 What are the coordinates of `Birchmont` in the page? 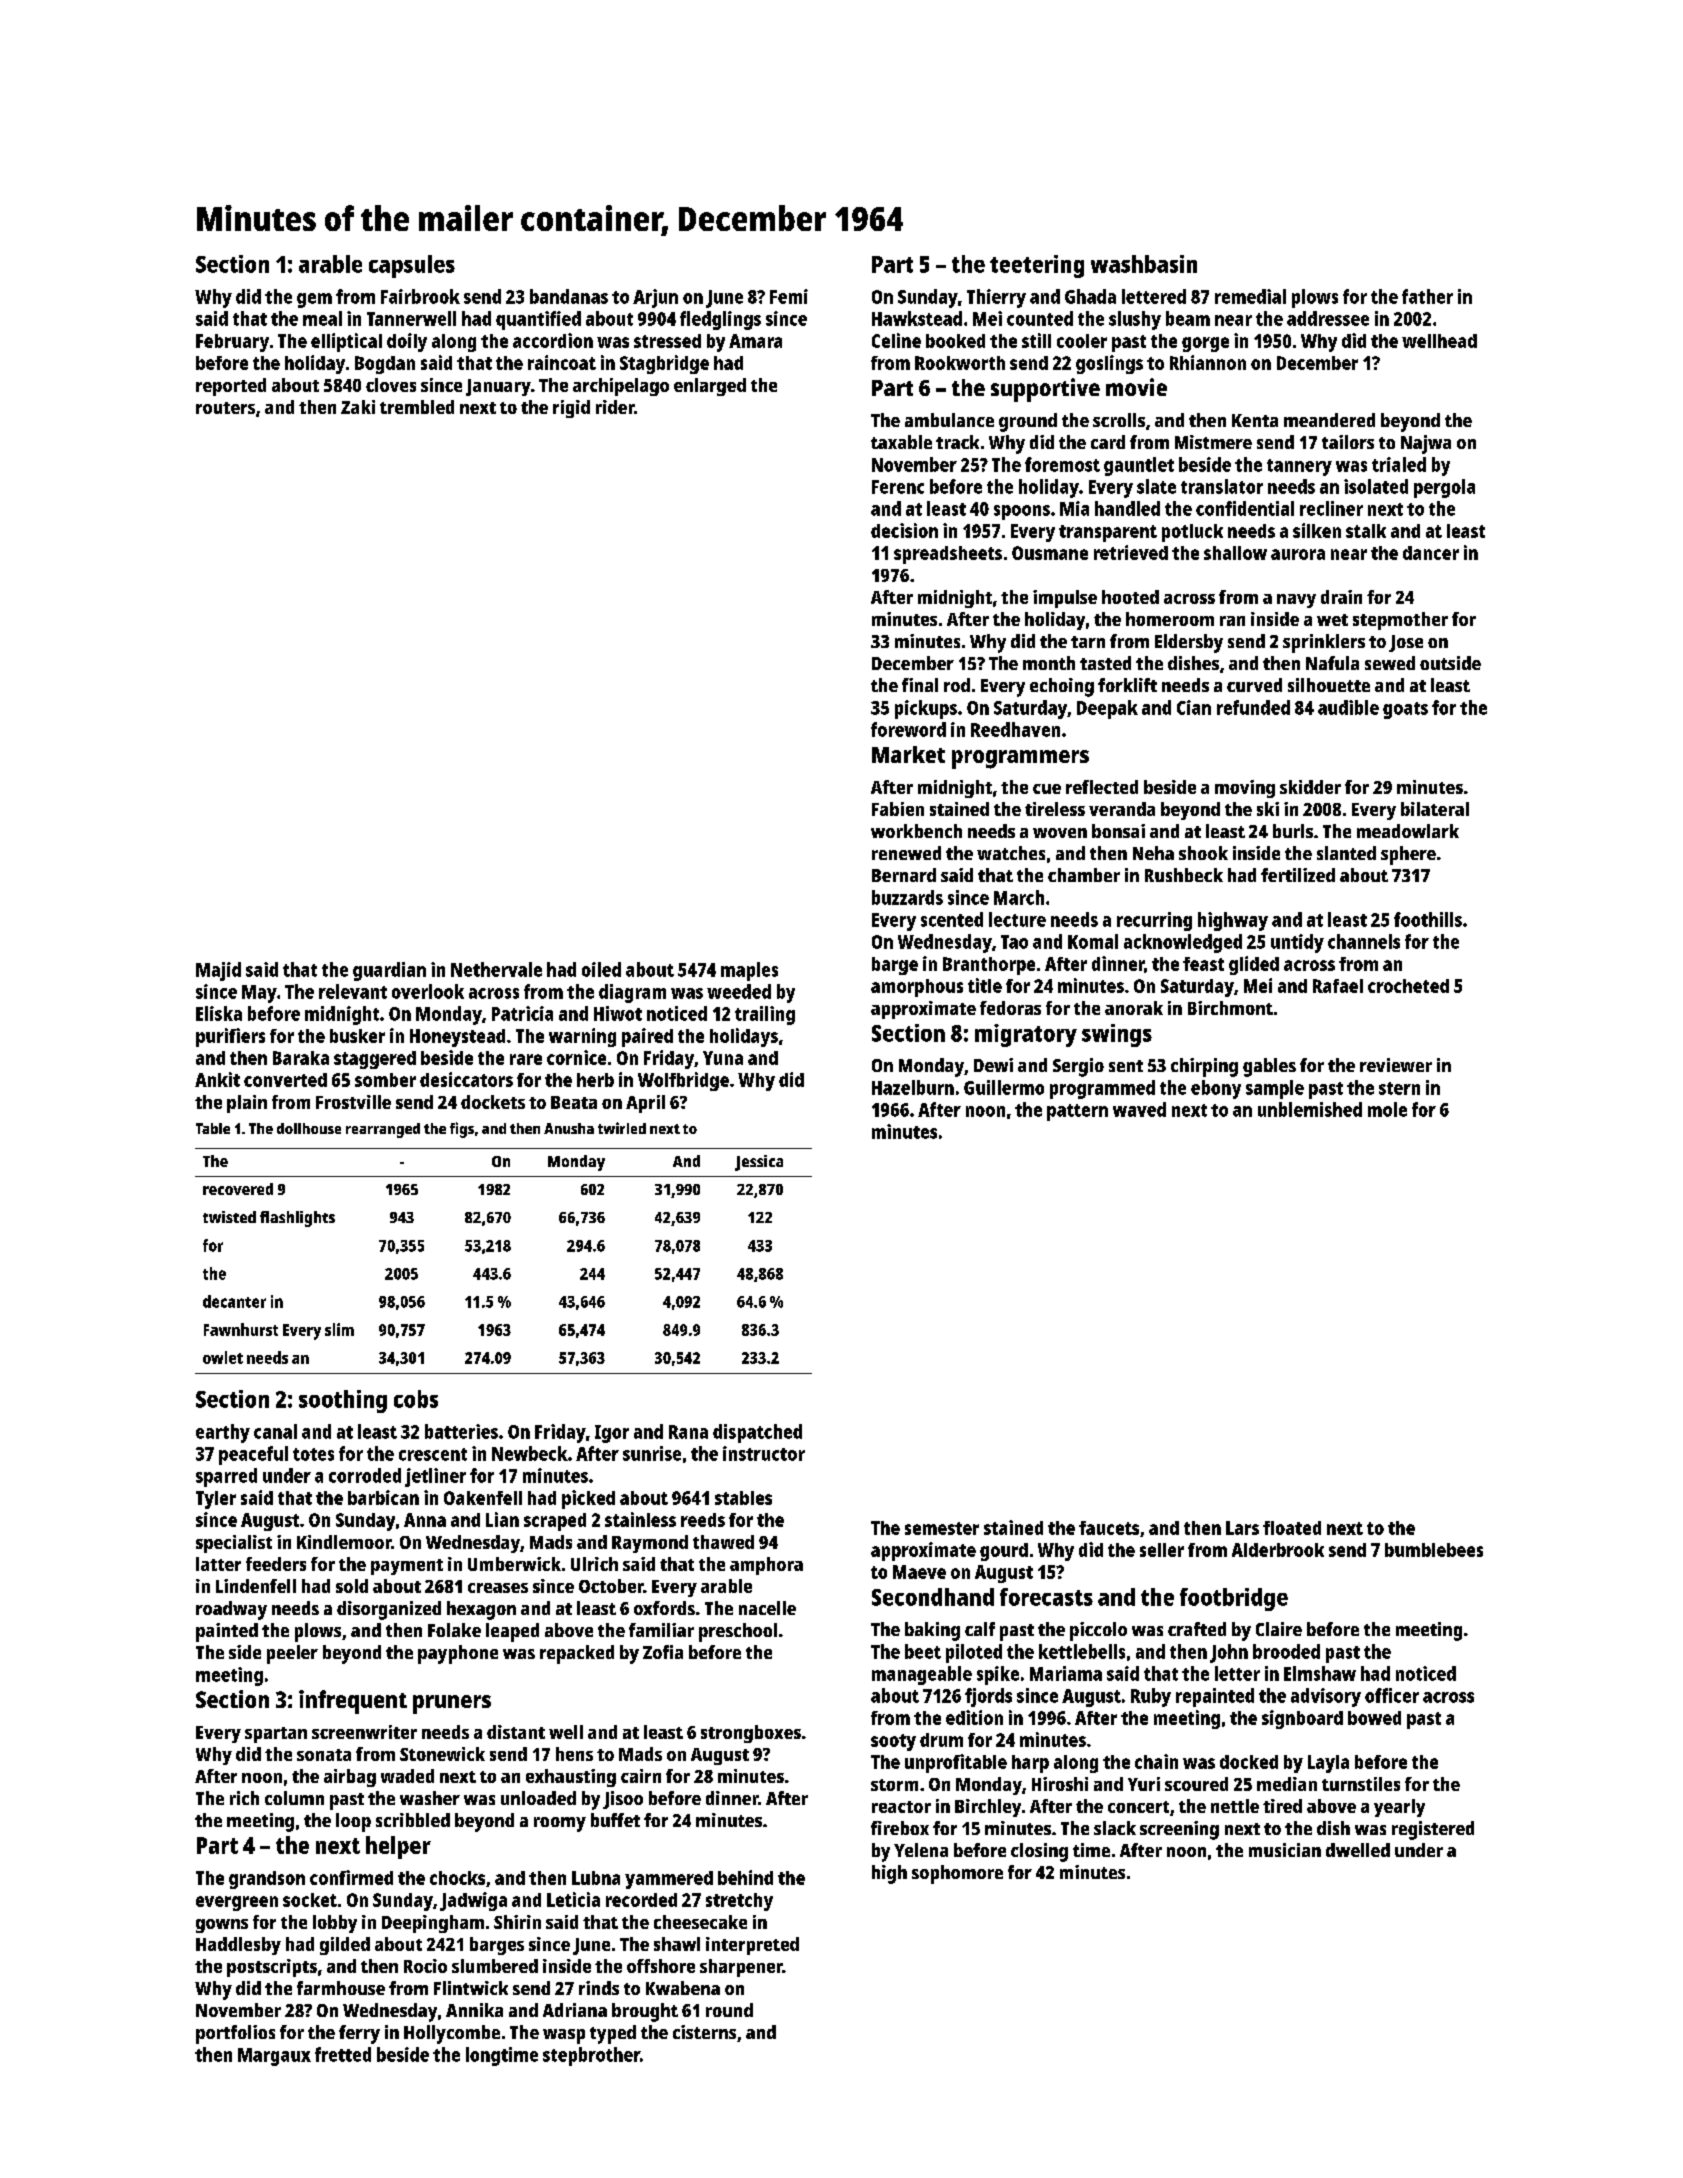 It's located at (1230, 1008).
